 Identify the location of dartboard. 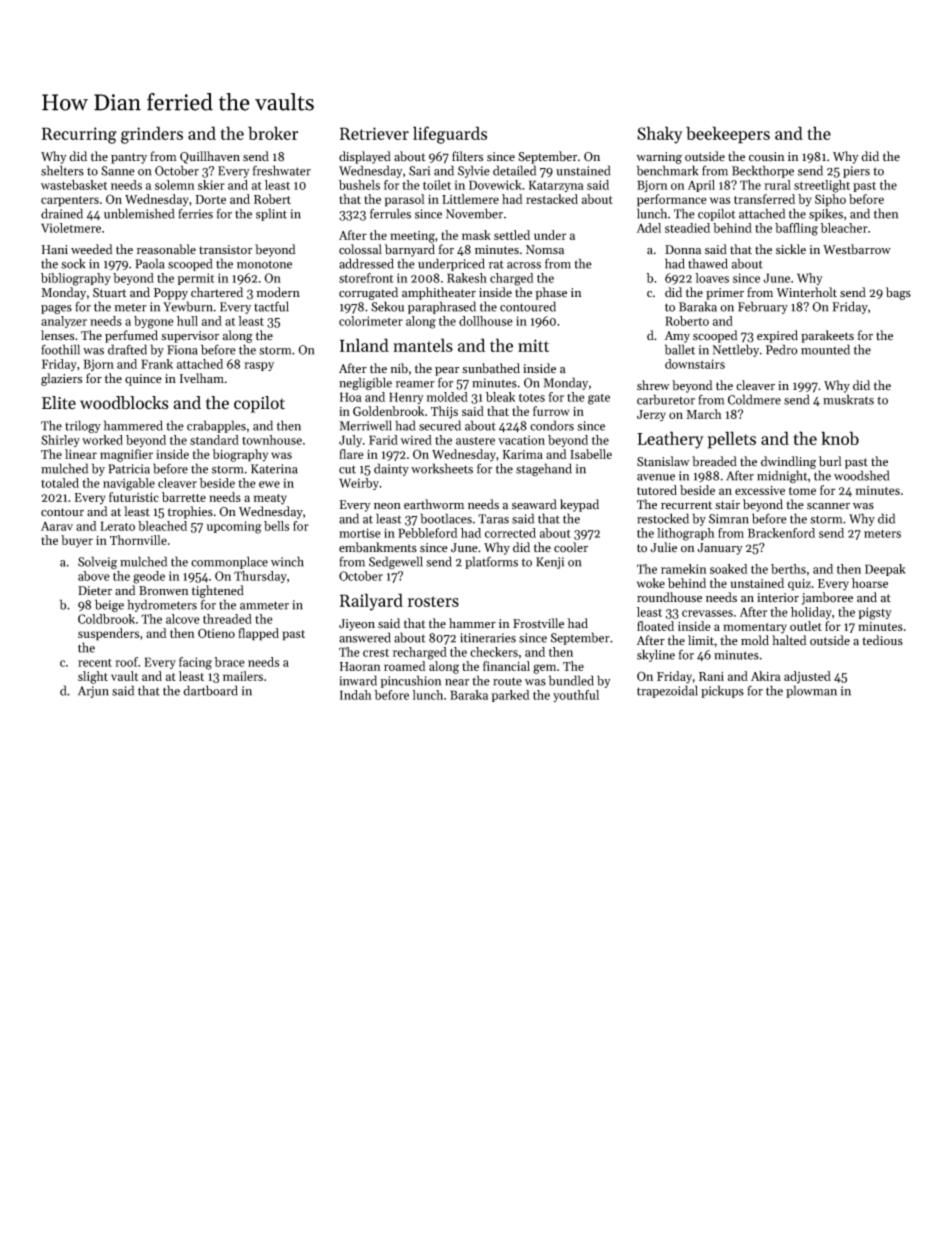
(210, 690).
